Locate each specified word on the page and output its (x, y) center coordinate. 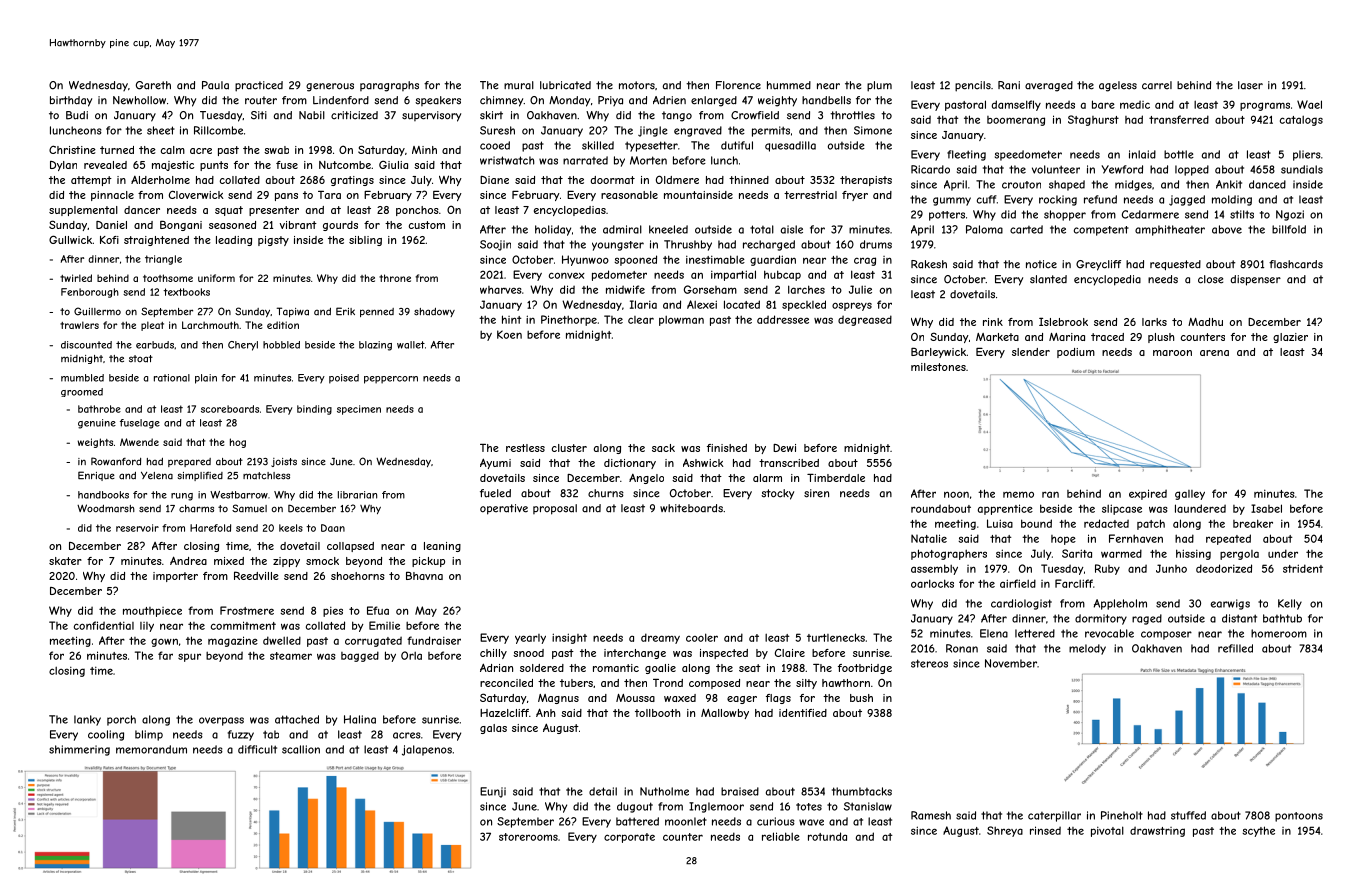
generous (330, 87)
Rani (1009, 85)
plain (206, 379)
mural (519, 85)
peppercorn (391, 380)
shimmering (79, 750)
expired (1148, 494)
